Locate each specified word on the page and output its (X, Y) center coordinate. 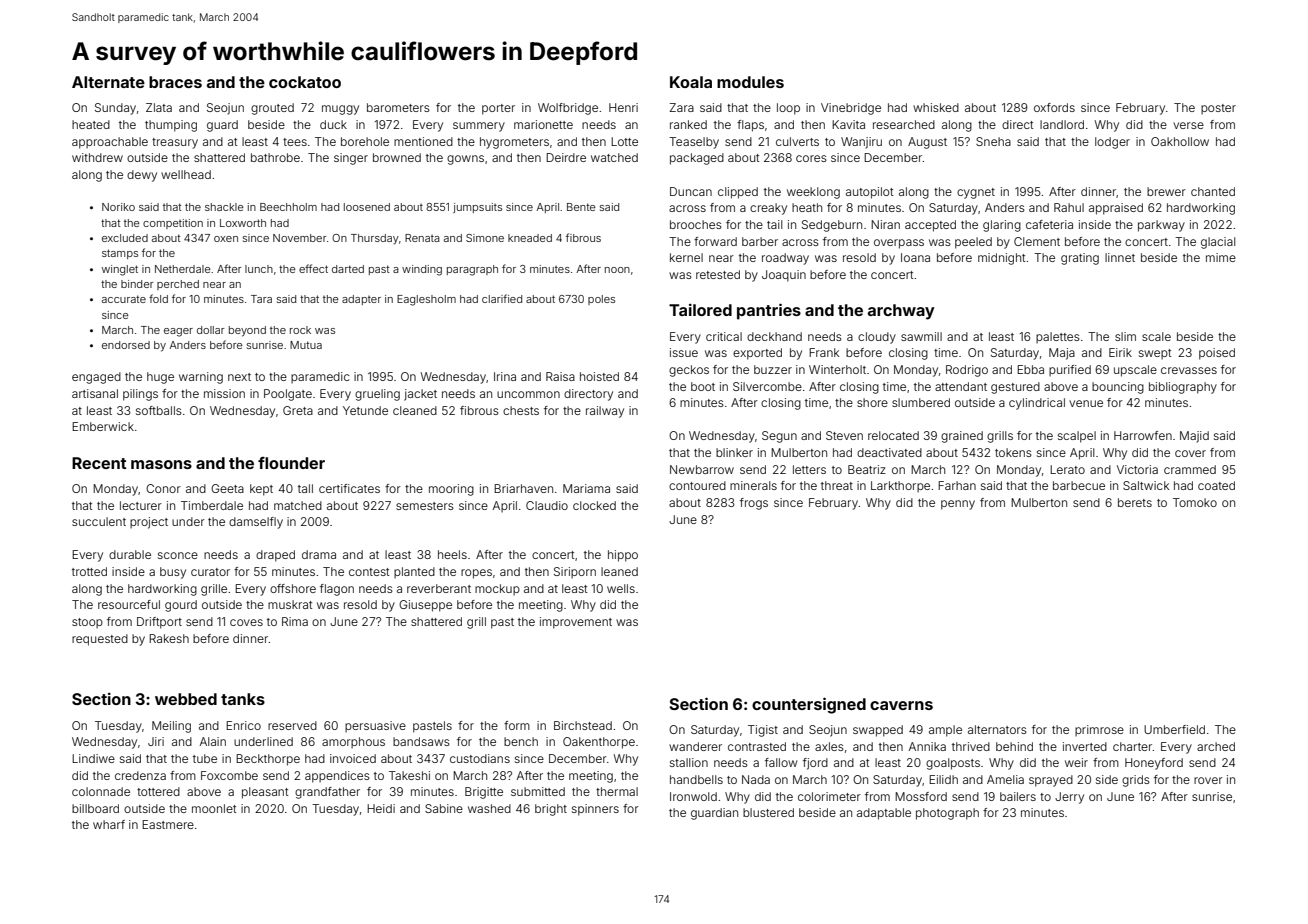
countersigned (809, 705)
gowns (465, 160)
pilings (140, 395)
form (517, 725)
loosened (367, 207)
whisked (936, 107)
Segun (779, 437)
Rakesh (169, 638)
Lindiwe (93, 758)
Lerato (1067, 469)
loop (788, 109)
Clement (1037, 241)
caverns (901, 705)
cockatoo (305, 82)
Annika (927, 746)
